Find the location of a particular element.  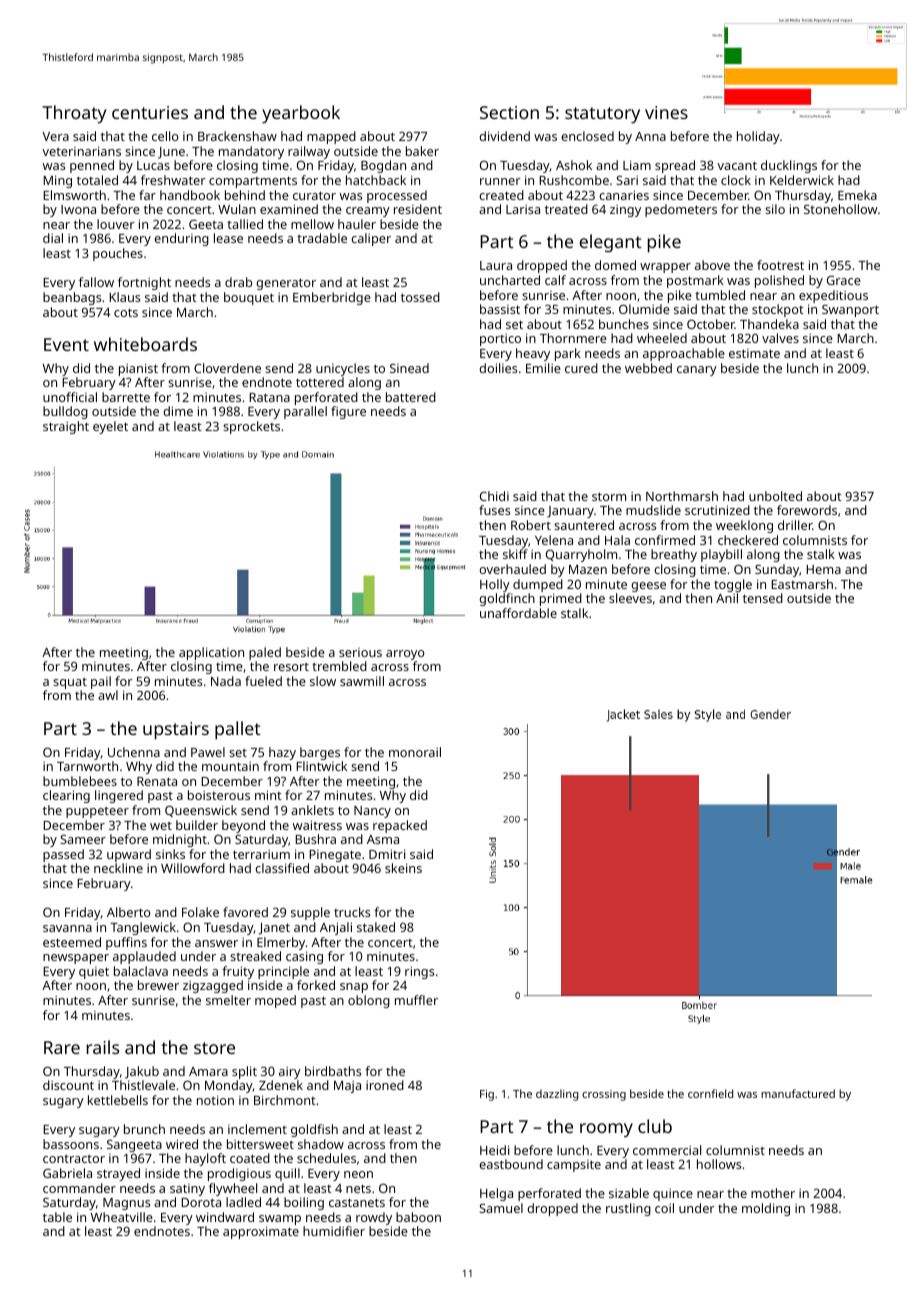

mother is located at coordinates (773, 1193).
